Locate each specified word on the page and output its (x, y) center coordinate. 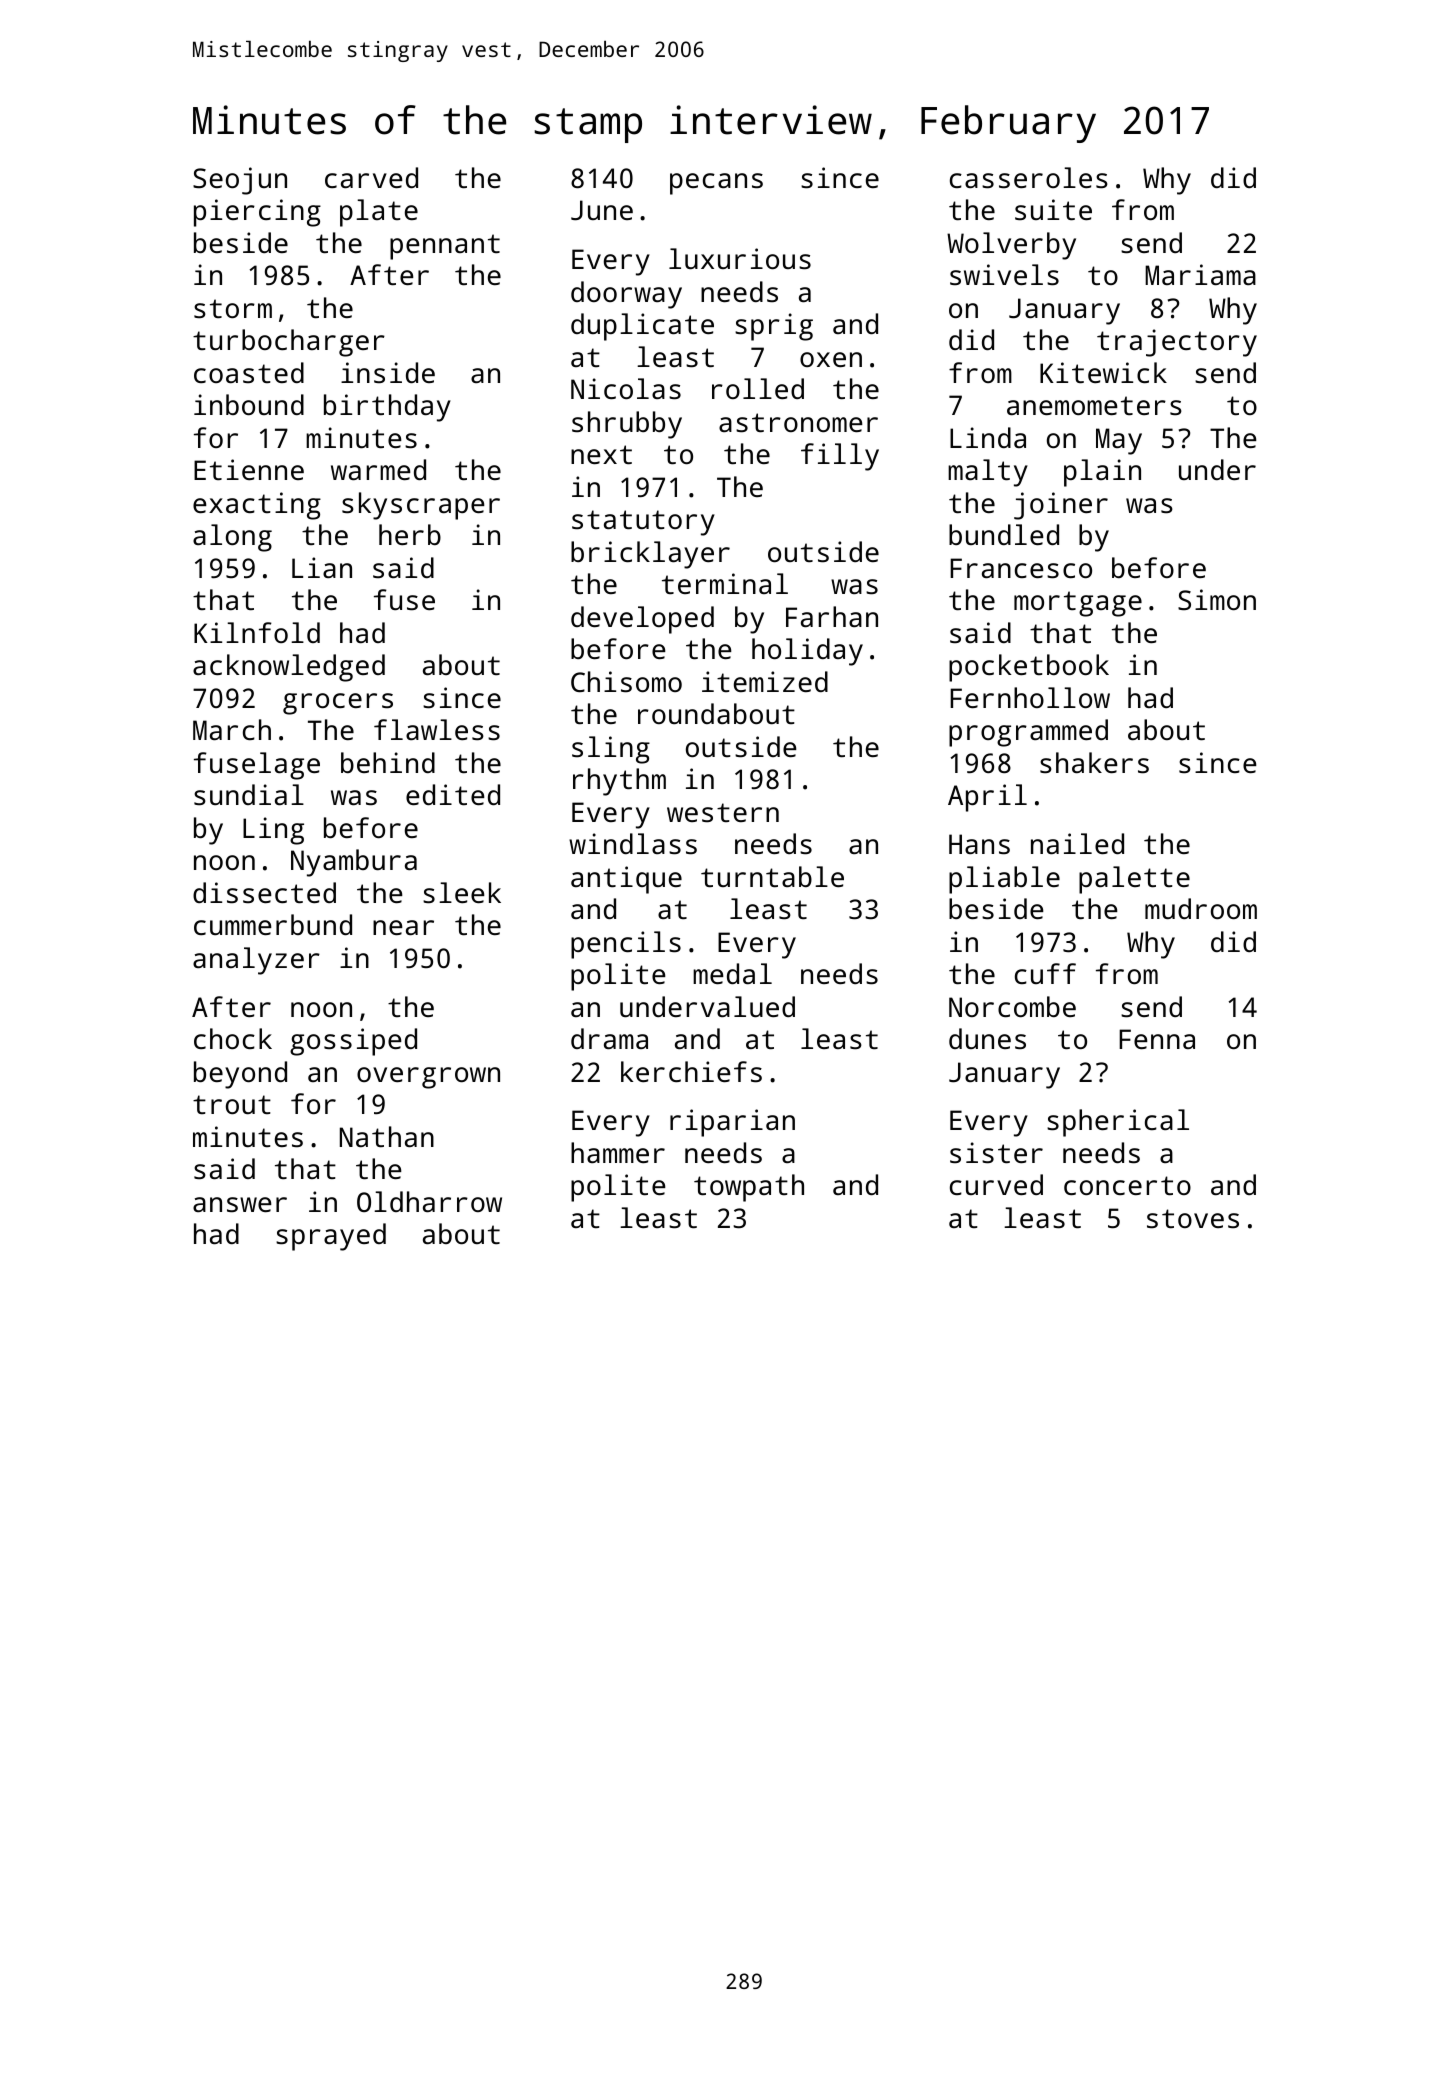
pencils (626, 945)
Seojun (240, 181)
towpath (749, 1188)
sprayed (331, 1237)
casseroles (1029, 178)
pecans (716, 184)
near (403, 927)
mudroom (1201, 908)
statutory (643, 523)
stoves (1193, 1219)
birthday (387, 408)
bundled (1004, 534)
